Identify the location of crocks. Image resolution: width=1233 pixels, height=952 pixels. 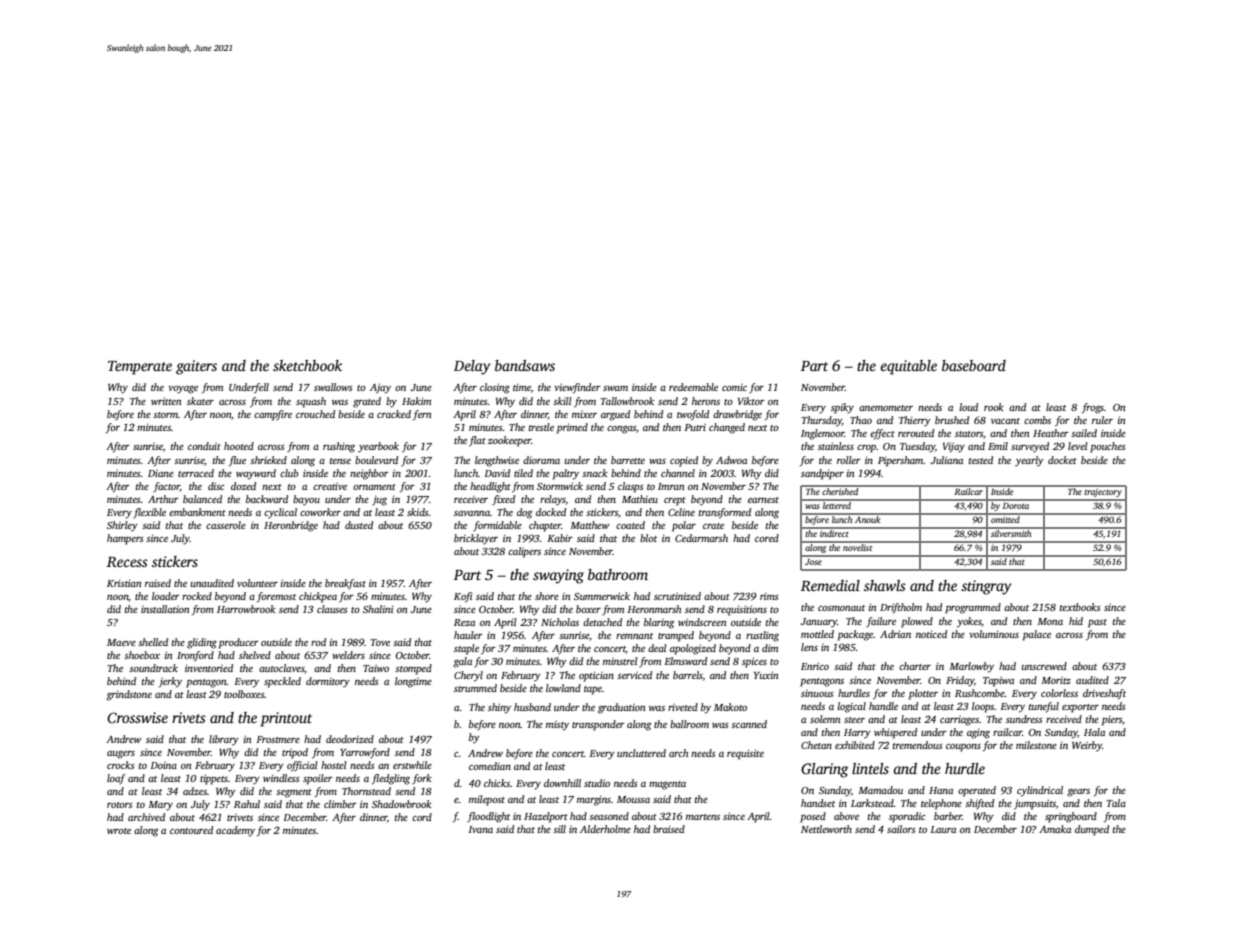
(121, 765).
